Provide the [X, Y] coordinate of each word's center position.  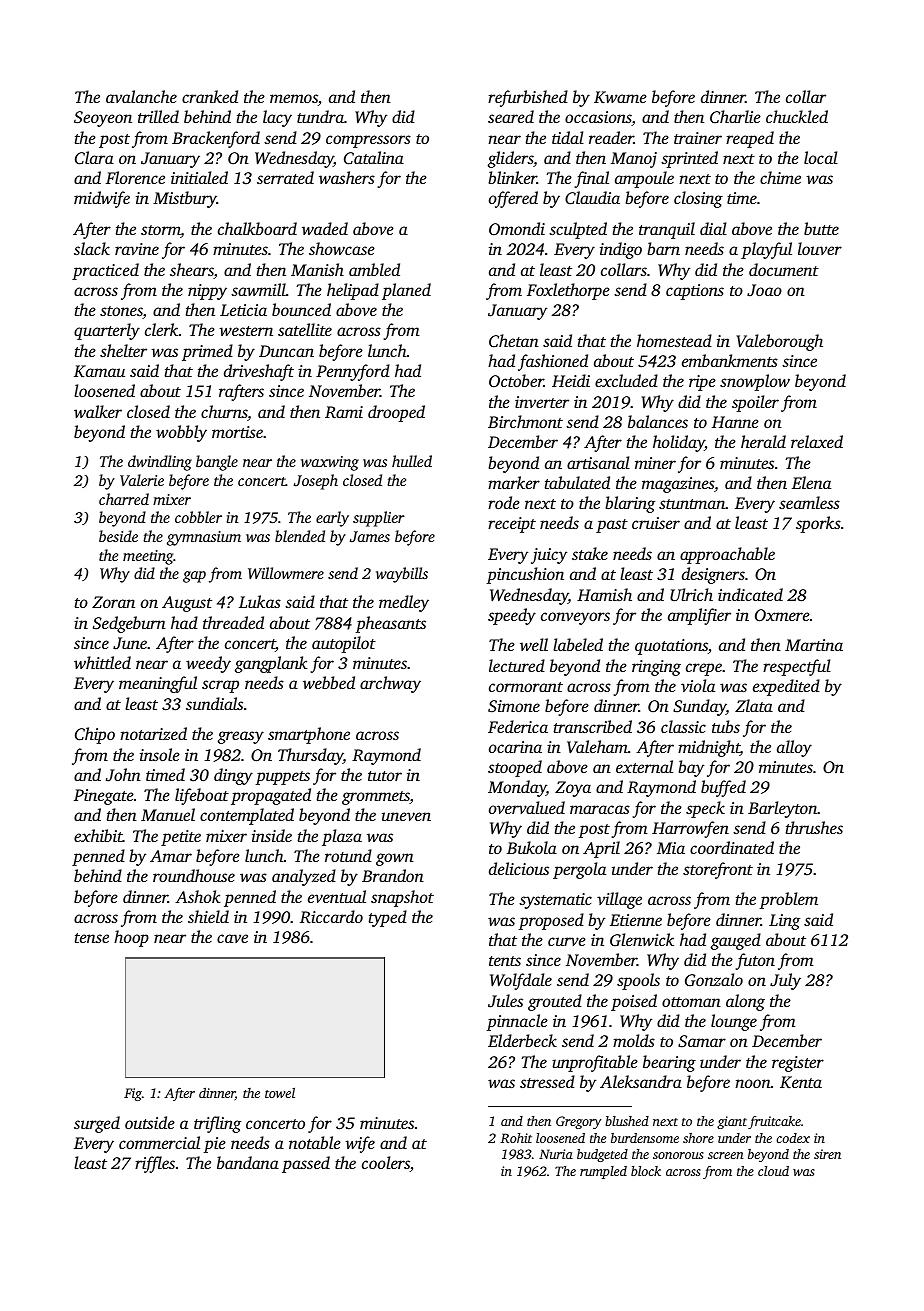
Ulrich [691, 595]
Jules [505, 1000]
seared [511, 116]
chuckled [797, 116]
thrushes [814, 827]
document [784, 269]
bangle [217, 463]
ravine [137, 249]
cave [232, 938]
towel [280, 1092]
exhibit [98, 835]
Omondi [517, 228]
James [370, 536]
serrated [285, 177]
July [785, 981]
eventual [337, 896]
